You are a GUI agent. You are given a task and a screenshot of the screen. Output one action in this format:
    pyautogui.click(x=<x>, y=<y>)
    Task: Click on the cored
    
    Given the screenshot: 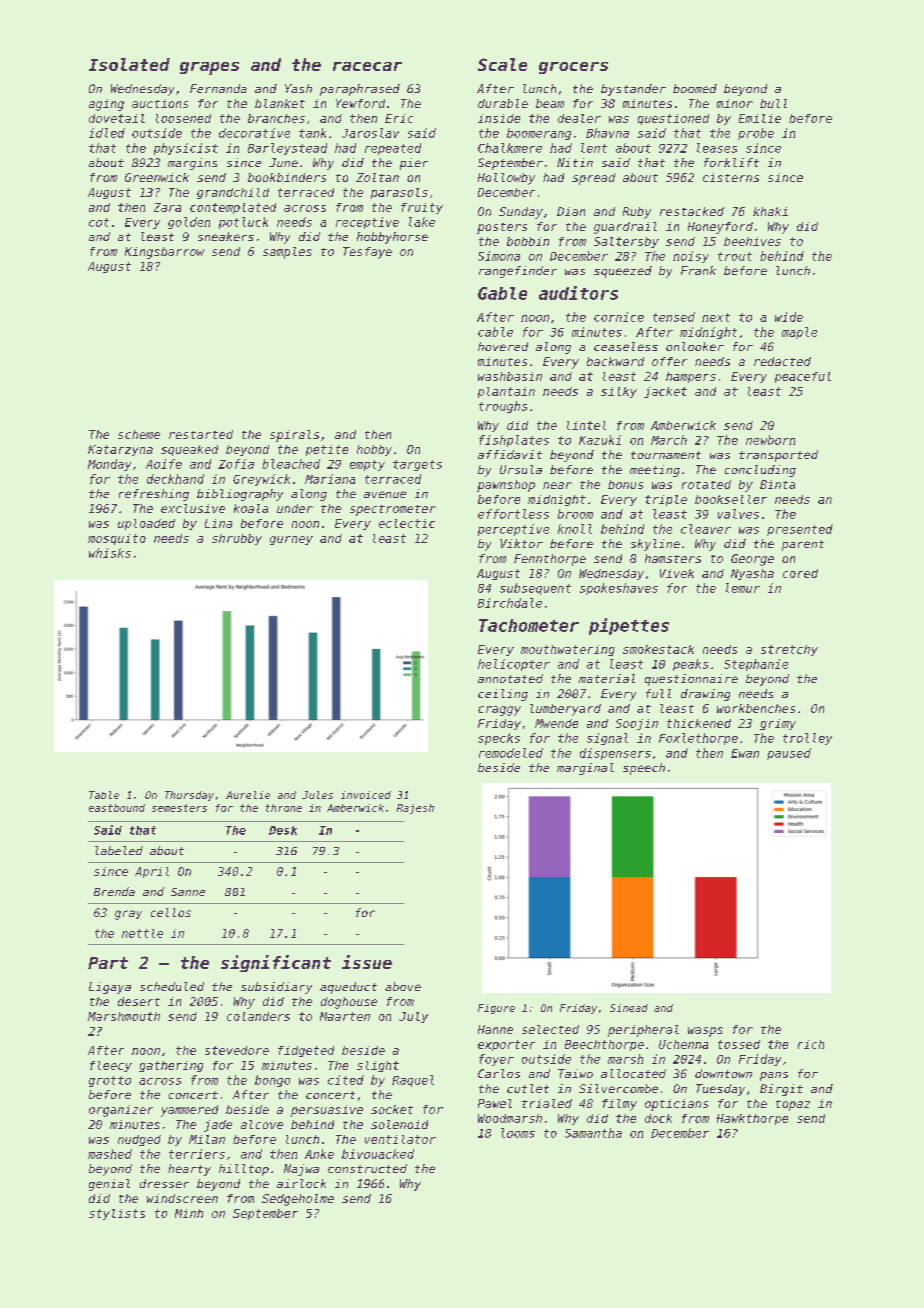 What is the action you would take?
    pyautogui.click(x=800, y=573)
